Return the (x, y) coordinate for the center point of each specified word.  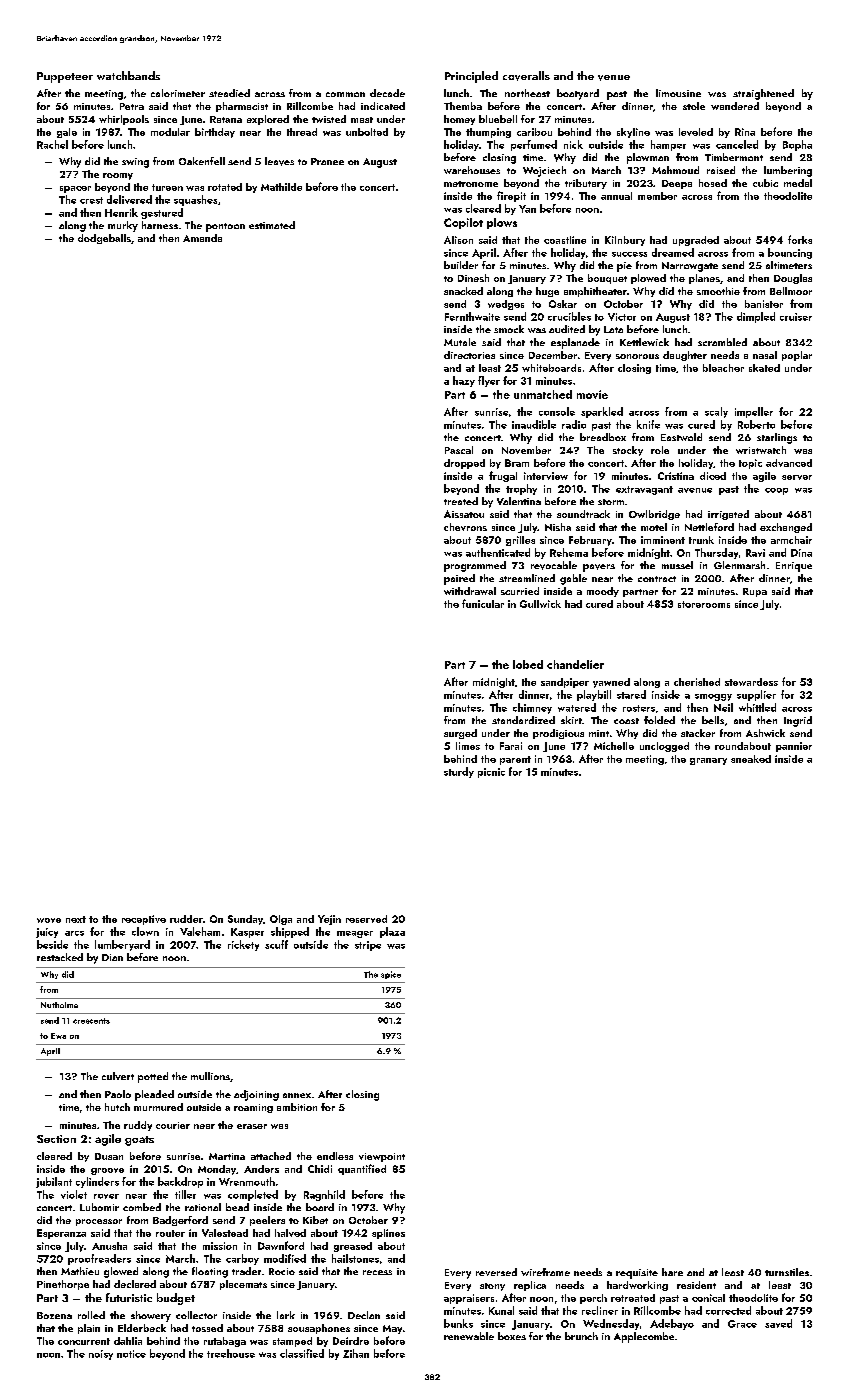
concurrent (84, 1341)
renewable (469, 1336)
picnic (491, 773)
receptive (144, 920)
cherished (697, 682)
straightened (763, 94)
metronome (471, 184)
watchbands (128, 75)
